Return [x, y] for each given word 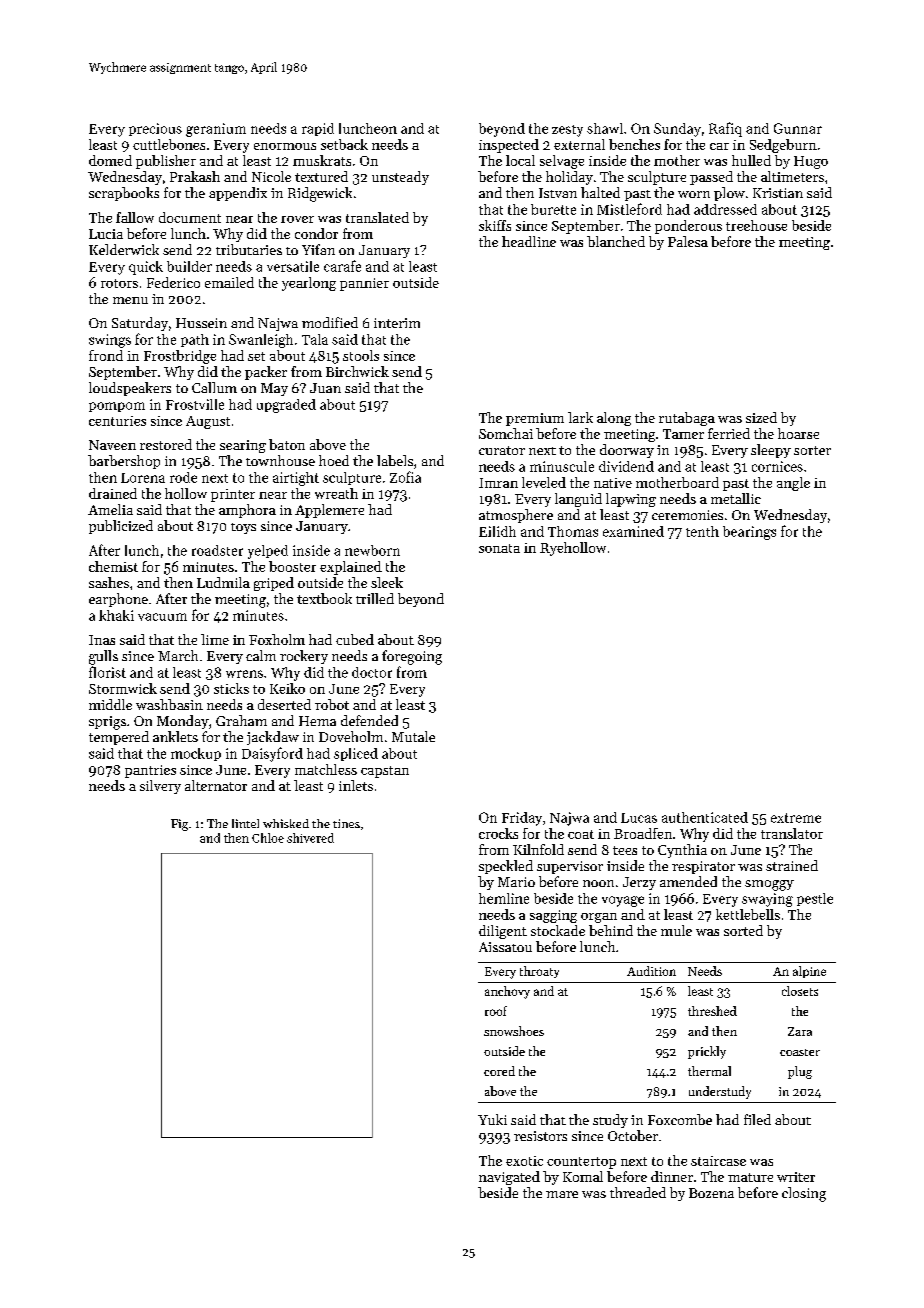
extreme [796, 818]
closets [800, 991]
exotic [524, 1161]
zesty [567, 131]
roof [496, 1011]
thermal [709, 1071]
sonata [499, 548]
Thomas [573, 531]
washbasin [169, 704]
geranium [216, 130]
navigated [509, 1178]
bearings [749, 533]
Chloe [268, 838]
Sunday [677, 130]
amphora [247, 511]
